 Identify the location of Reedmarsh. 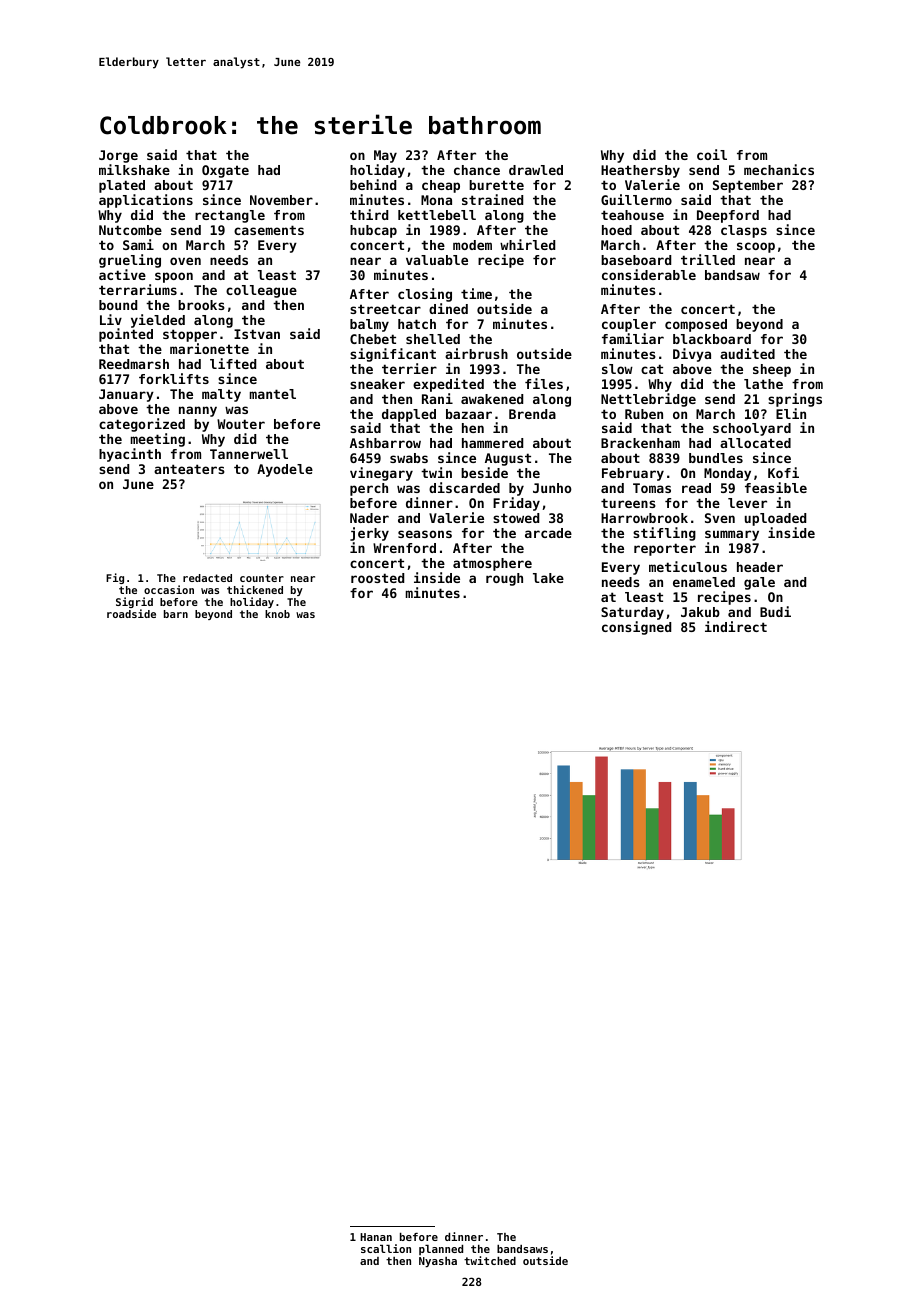
(134, 364).
